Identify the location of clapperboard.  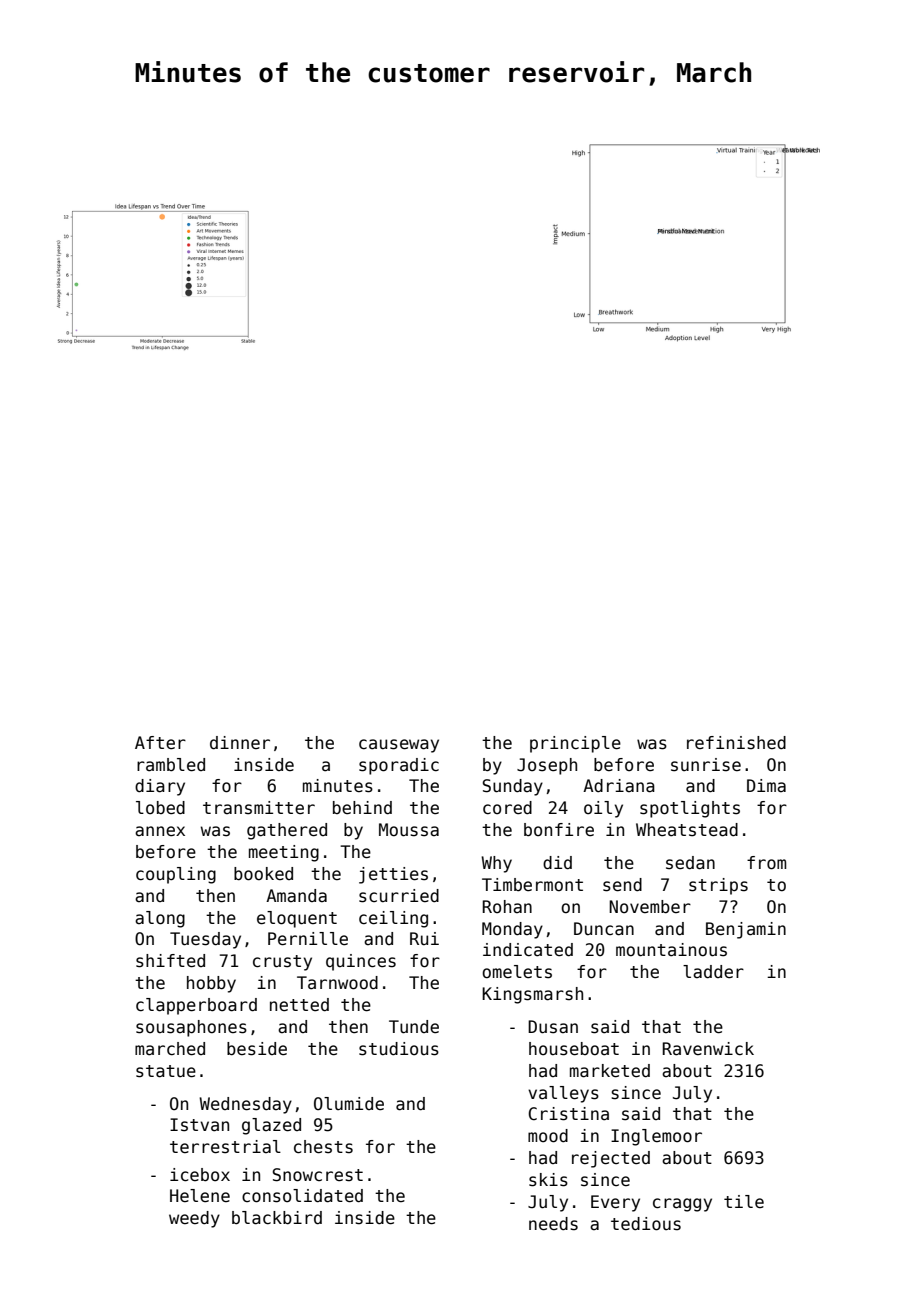
(196, 1006).
